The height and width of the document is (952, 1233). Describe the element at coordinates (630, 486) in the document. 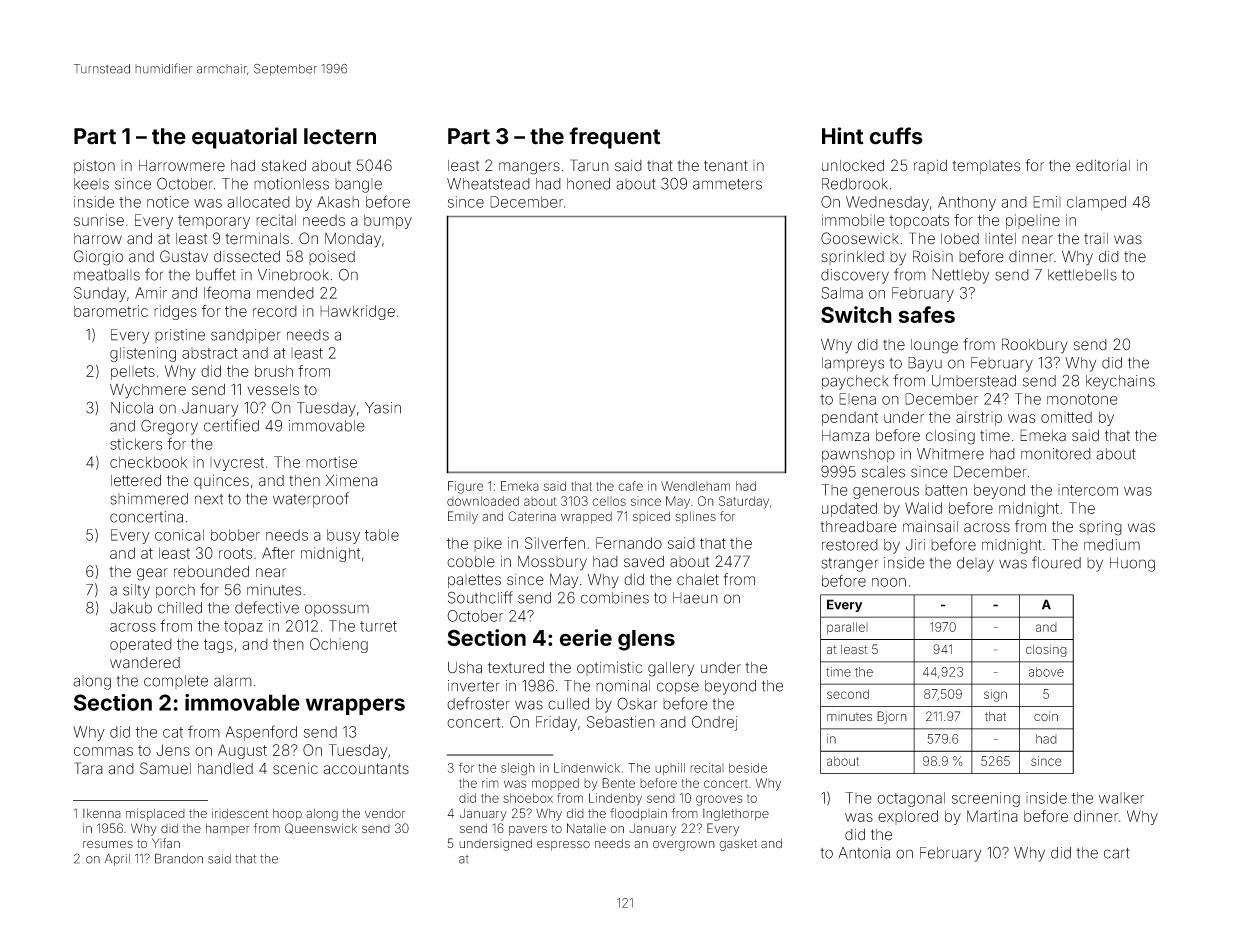

I see `cafe` at that location.
